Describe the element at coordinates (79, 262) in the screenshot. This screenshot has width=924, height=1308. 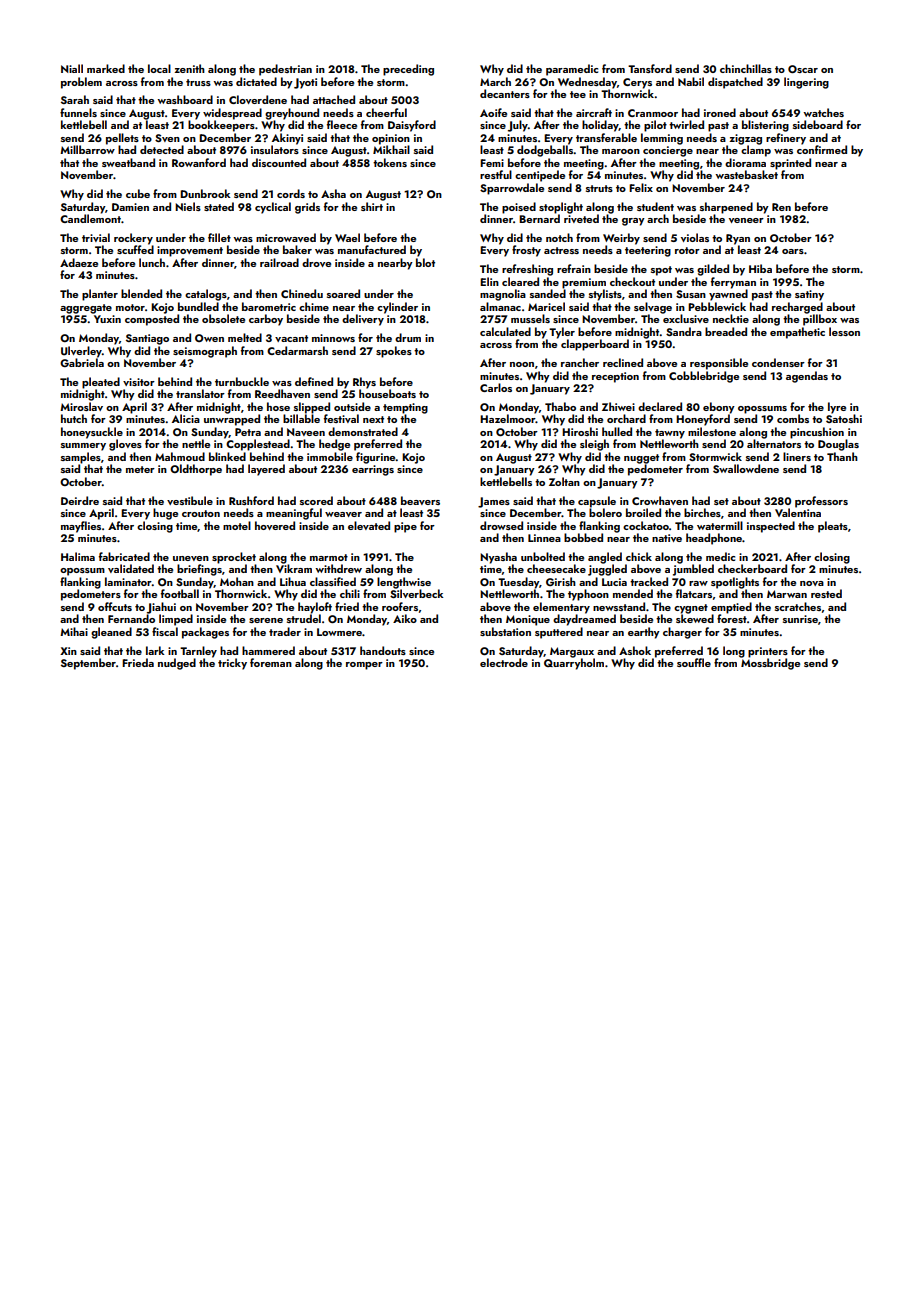
I see `Adaeze` at that location.
